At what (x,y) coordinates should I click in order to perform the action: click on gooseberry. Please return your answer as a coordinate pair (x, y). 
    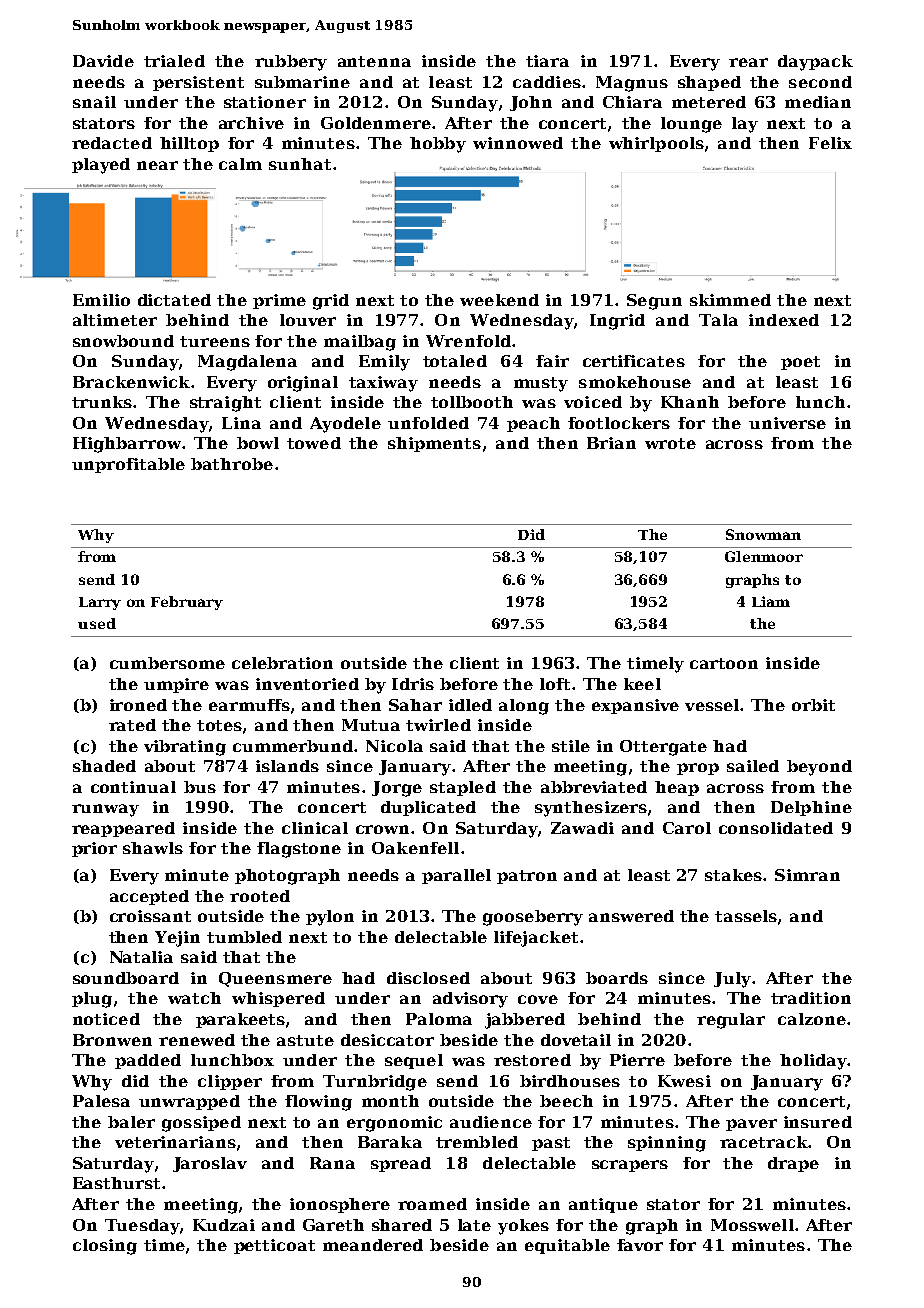
    Looking at the image, I should click on (533, 918).
